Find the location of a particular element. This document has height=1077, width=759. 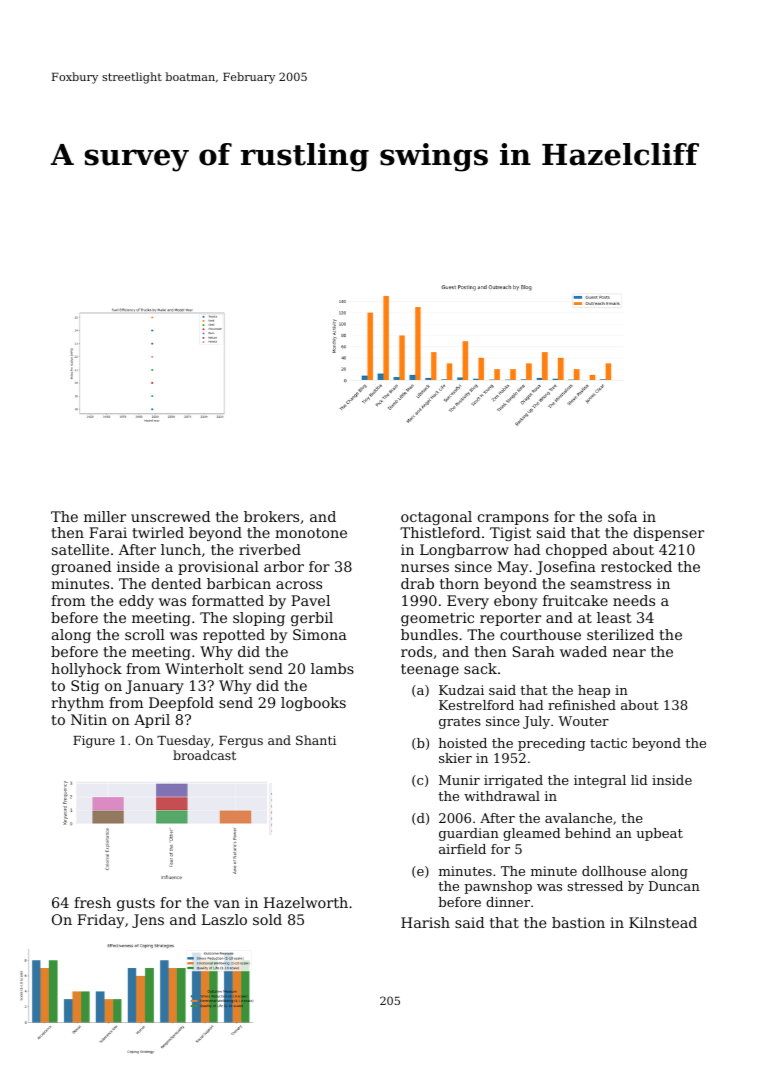

broadcast is located at coordinates (204, 755).
